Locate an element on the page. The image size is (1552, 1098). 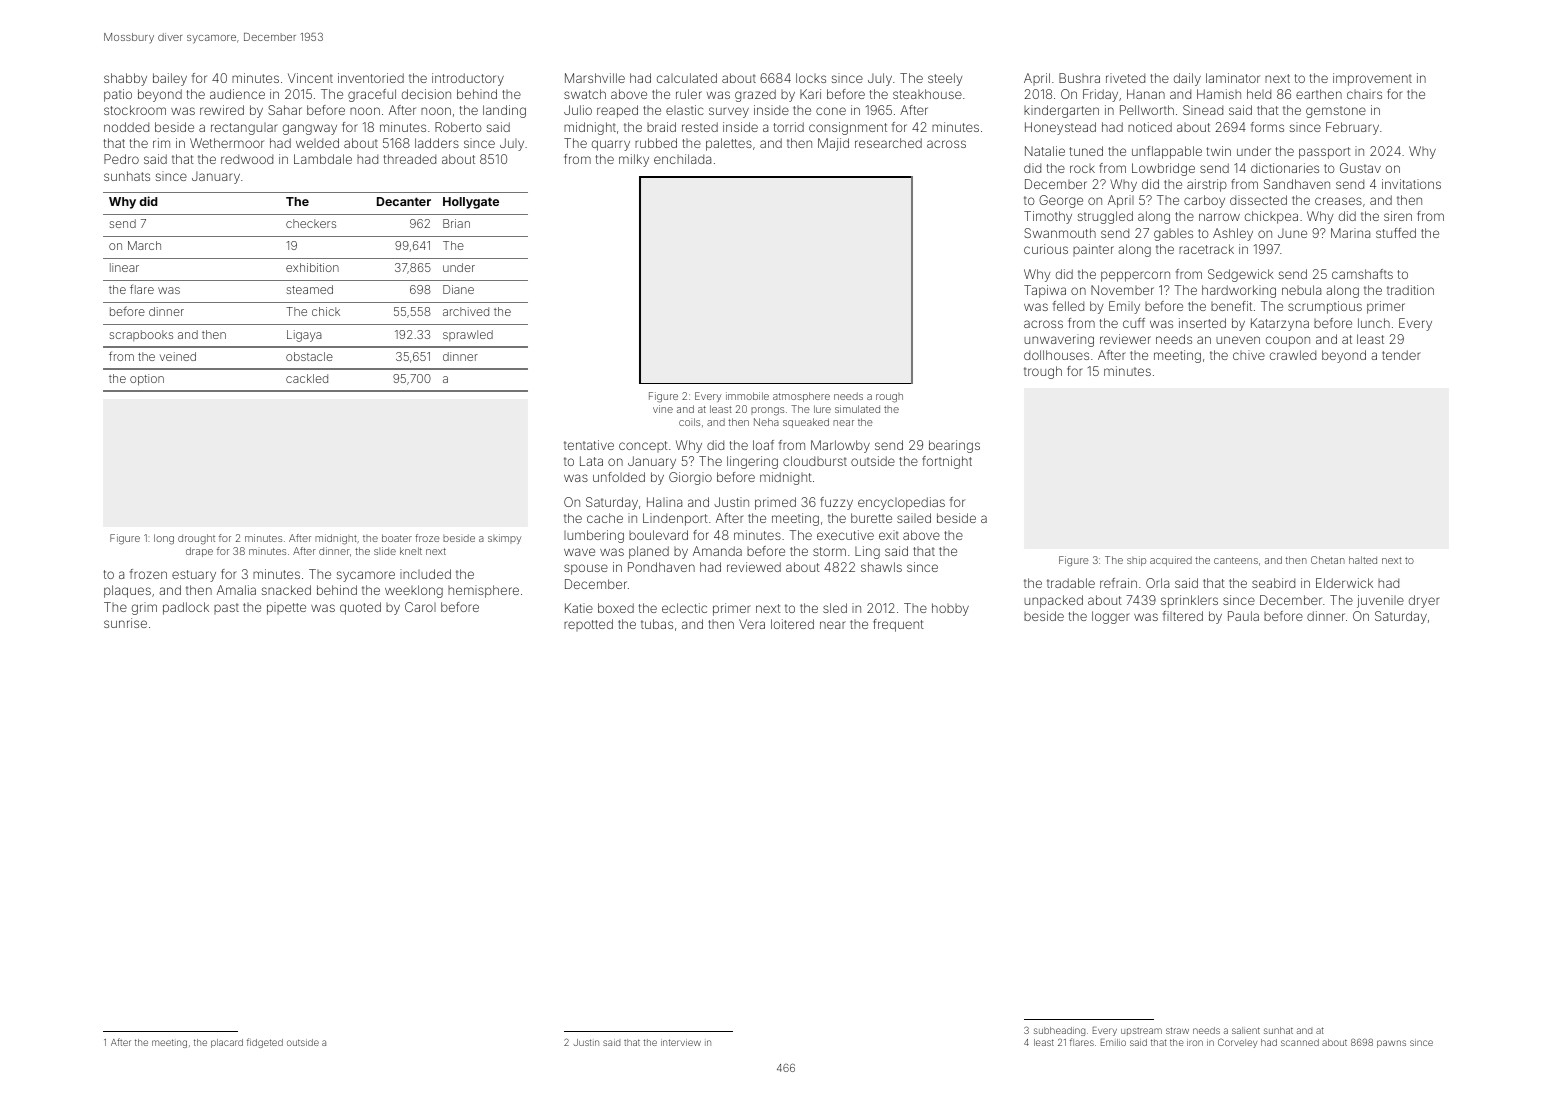
sunrise is located at coordinates (125, 623).
